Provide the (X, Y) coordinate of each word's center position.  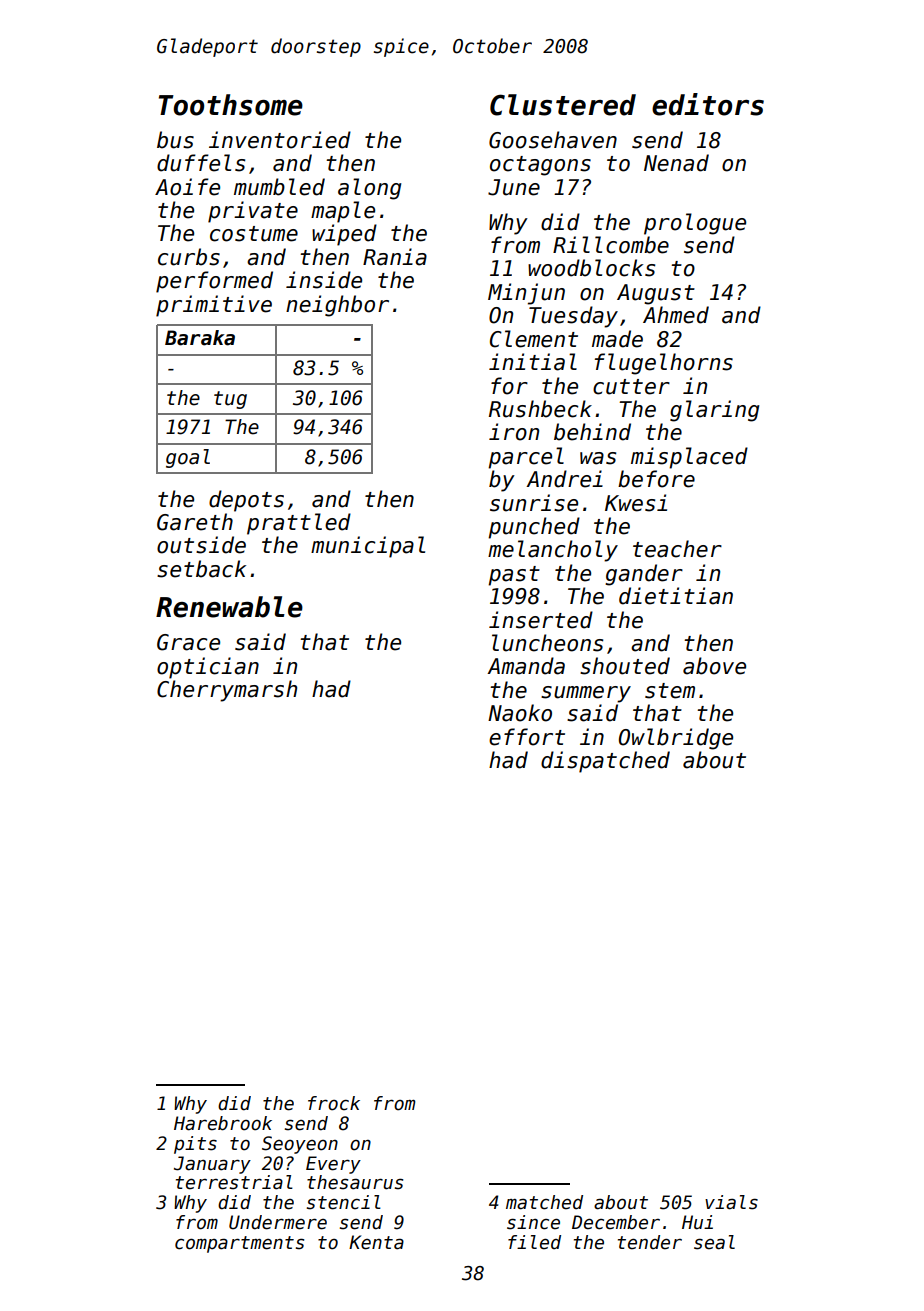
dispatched (605, 762)
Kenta (376, 1242)
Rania (395, 257)
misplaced (689, 458)
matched (544, 1202)
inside (324, 280)
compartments (239, 1244)
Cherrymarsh (227, 691)
